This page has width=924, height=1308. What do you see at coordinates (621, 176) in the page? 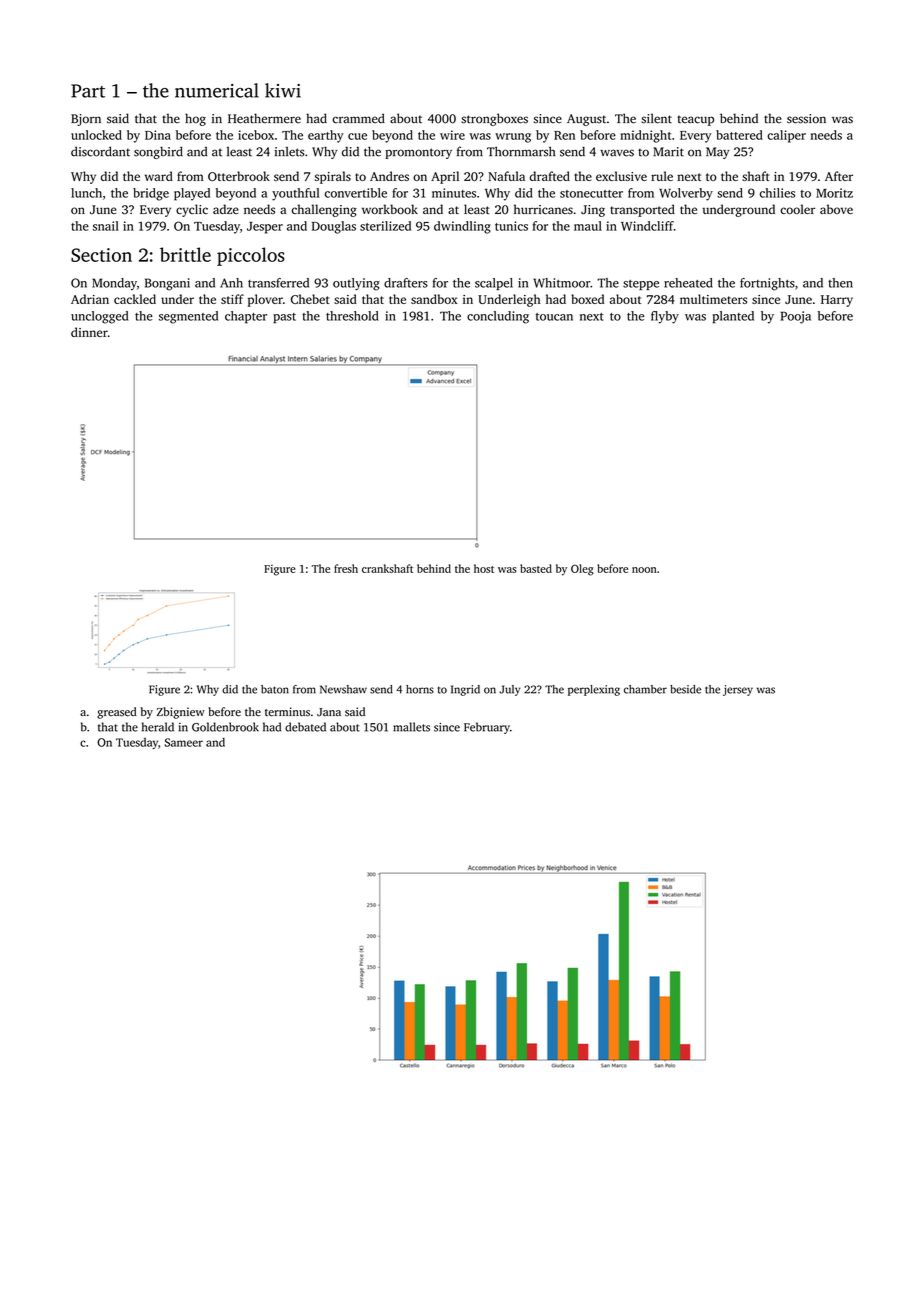
I see `exclusive` at bounding box center [621, 176].
